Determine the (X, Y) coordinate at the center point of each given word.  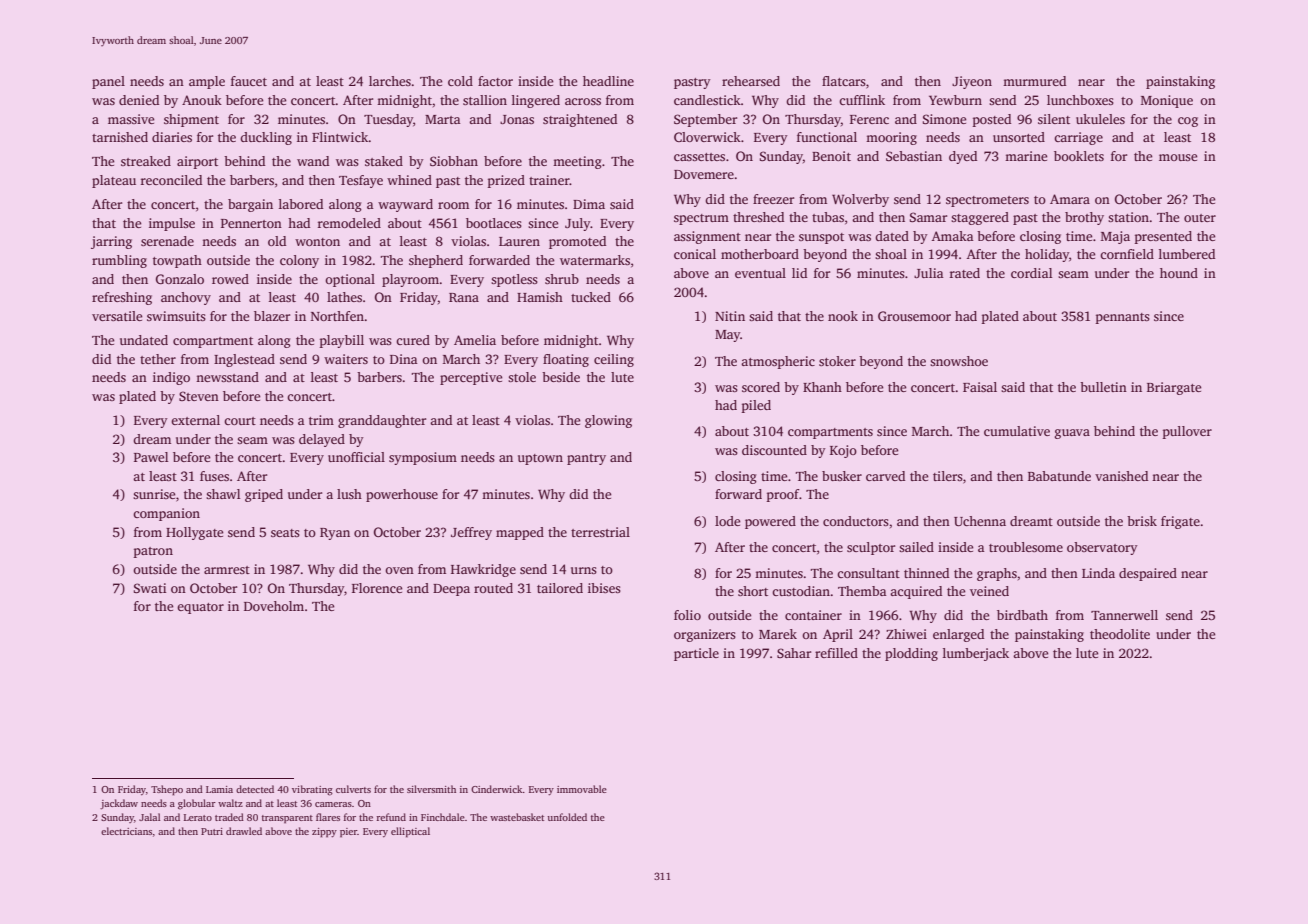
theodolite (1120, 634)
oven (399, 570)
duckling (266, 138)
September (705, 120)
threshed (758, 217)
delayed (322, 440)
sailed (916, 547)
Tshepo (167, 790)
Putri (212, 831)
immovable (582, 789)
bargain (250, 205)
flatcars (844, 81)
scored (761, 387)
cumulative (1017, 431)
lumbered (1187, 254)
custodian (801, 591)
